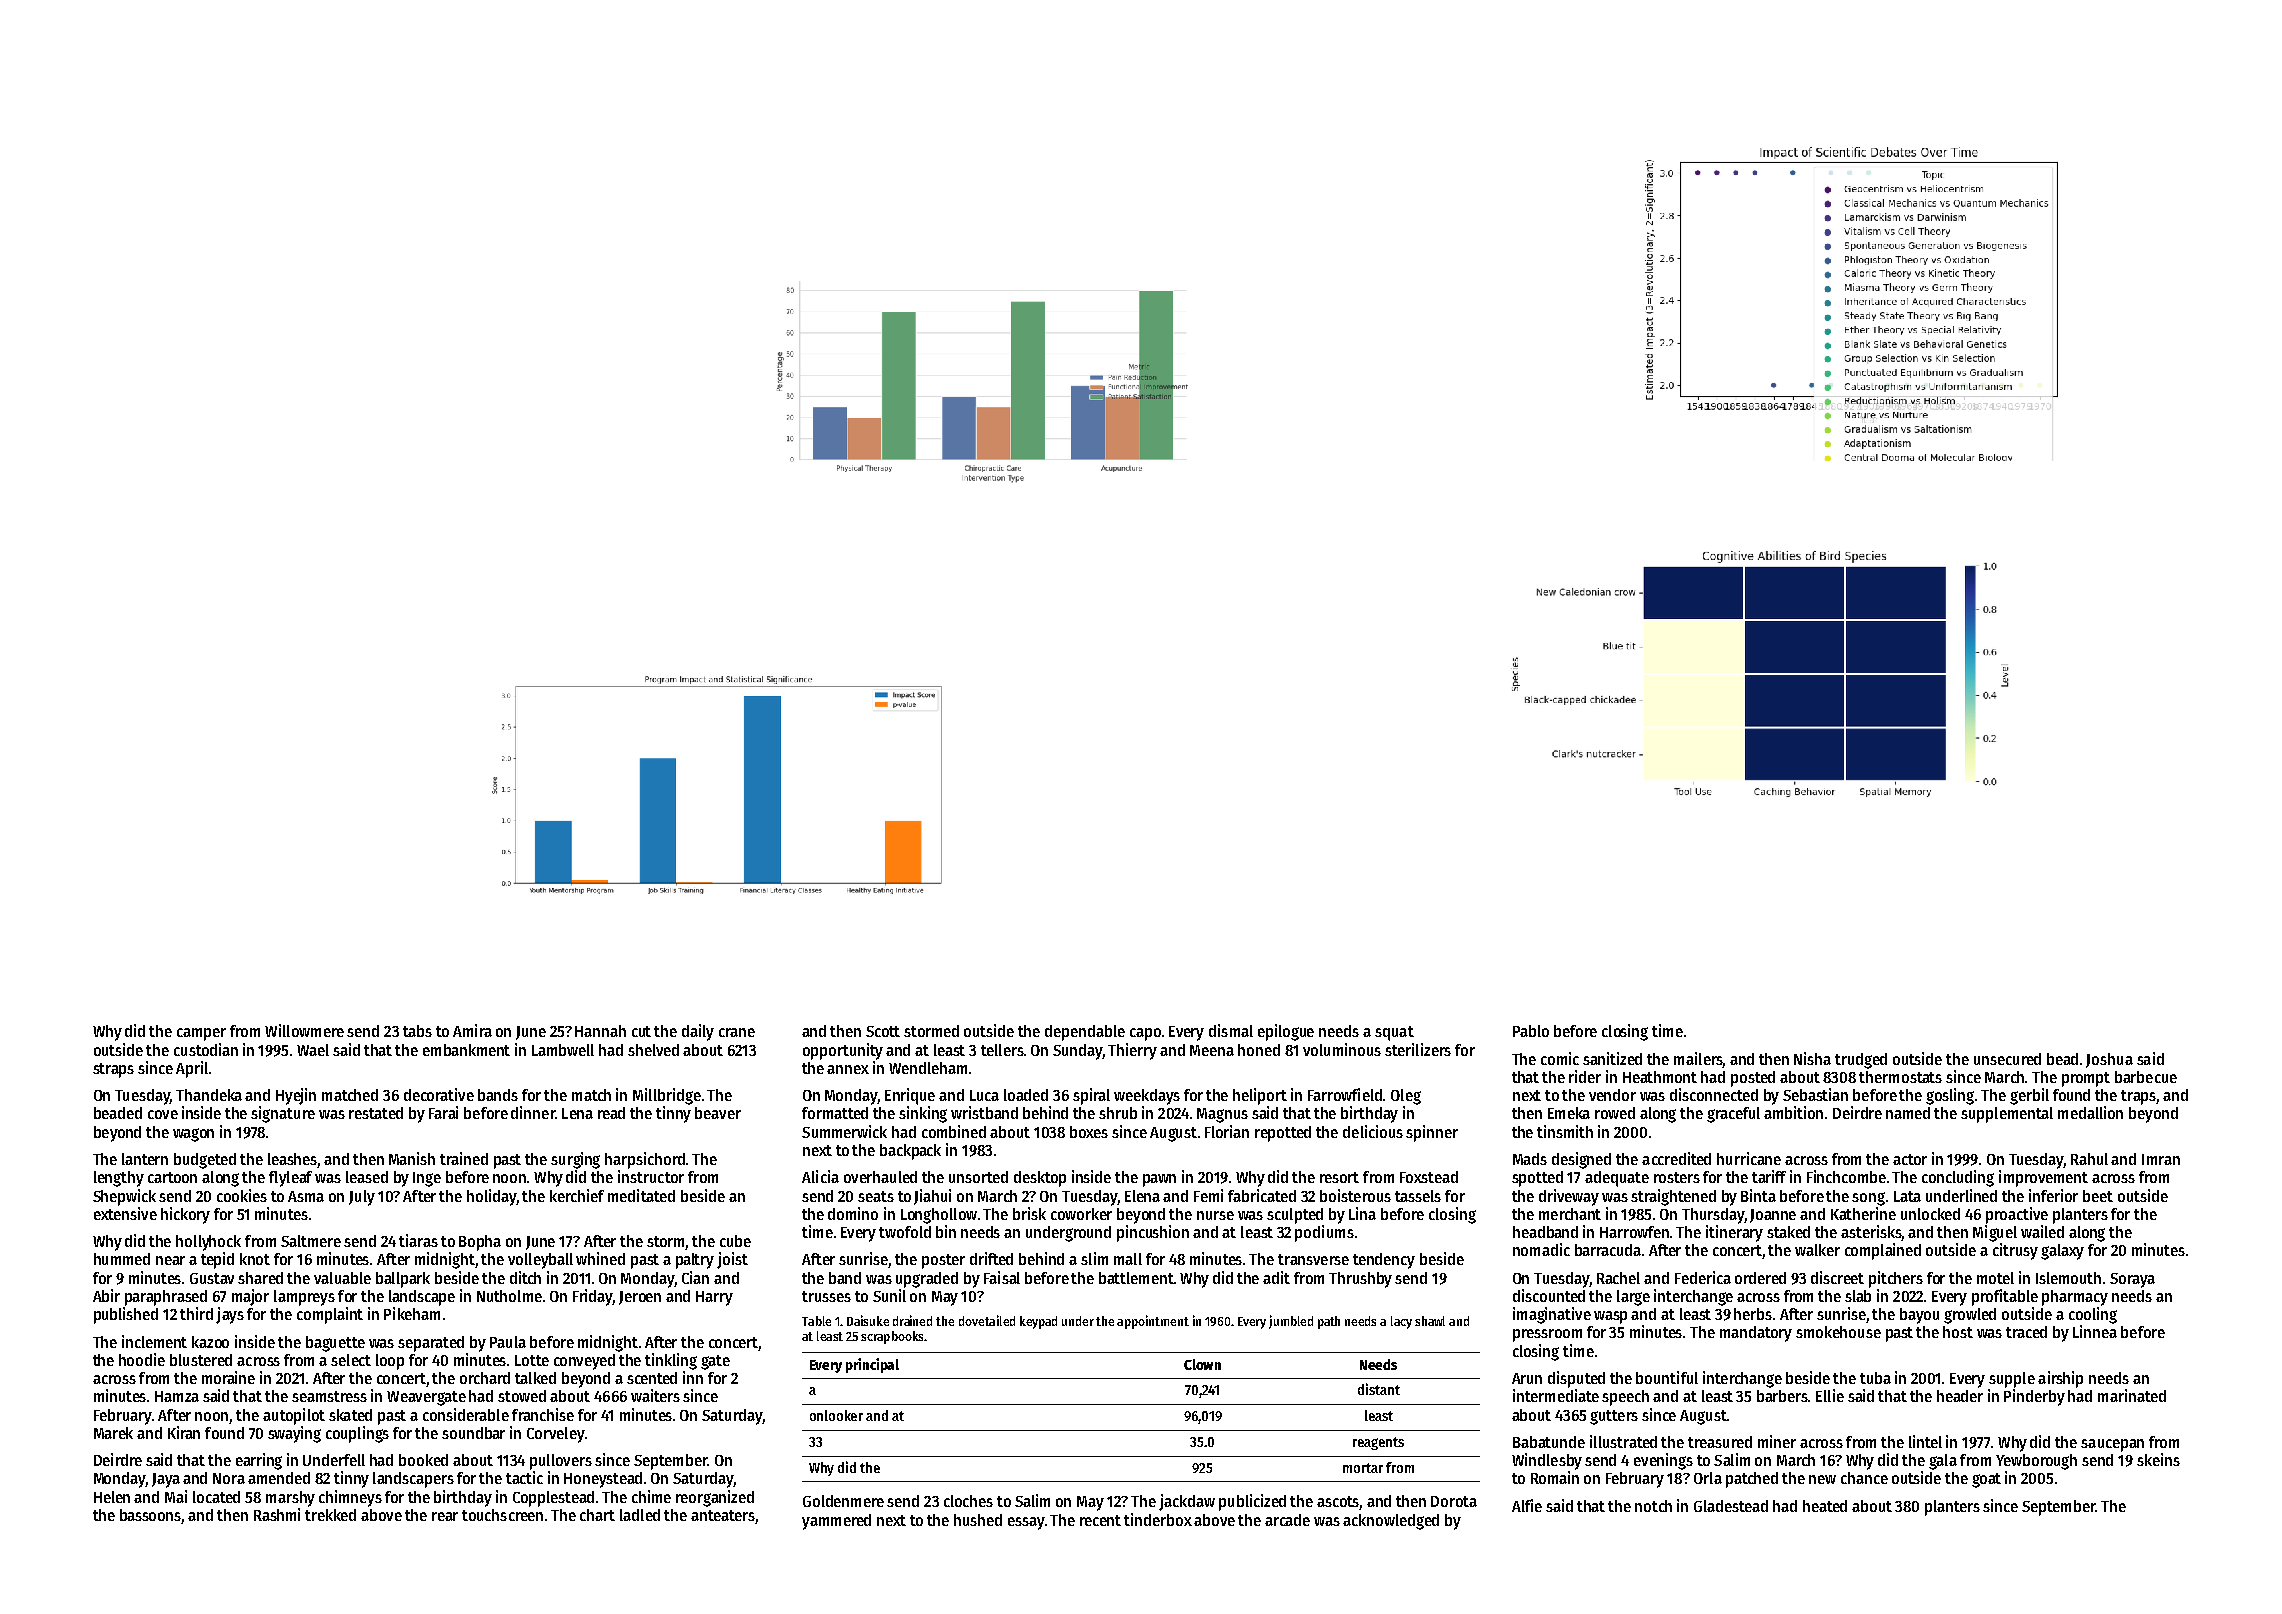  What do you see at coordinates (418, 1240) in the screenshot?
I see `tiaras` at bounding box center [418, 1240].
